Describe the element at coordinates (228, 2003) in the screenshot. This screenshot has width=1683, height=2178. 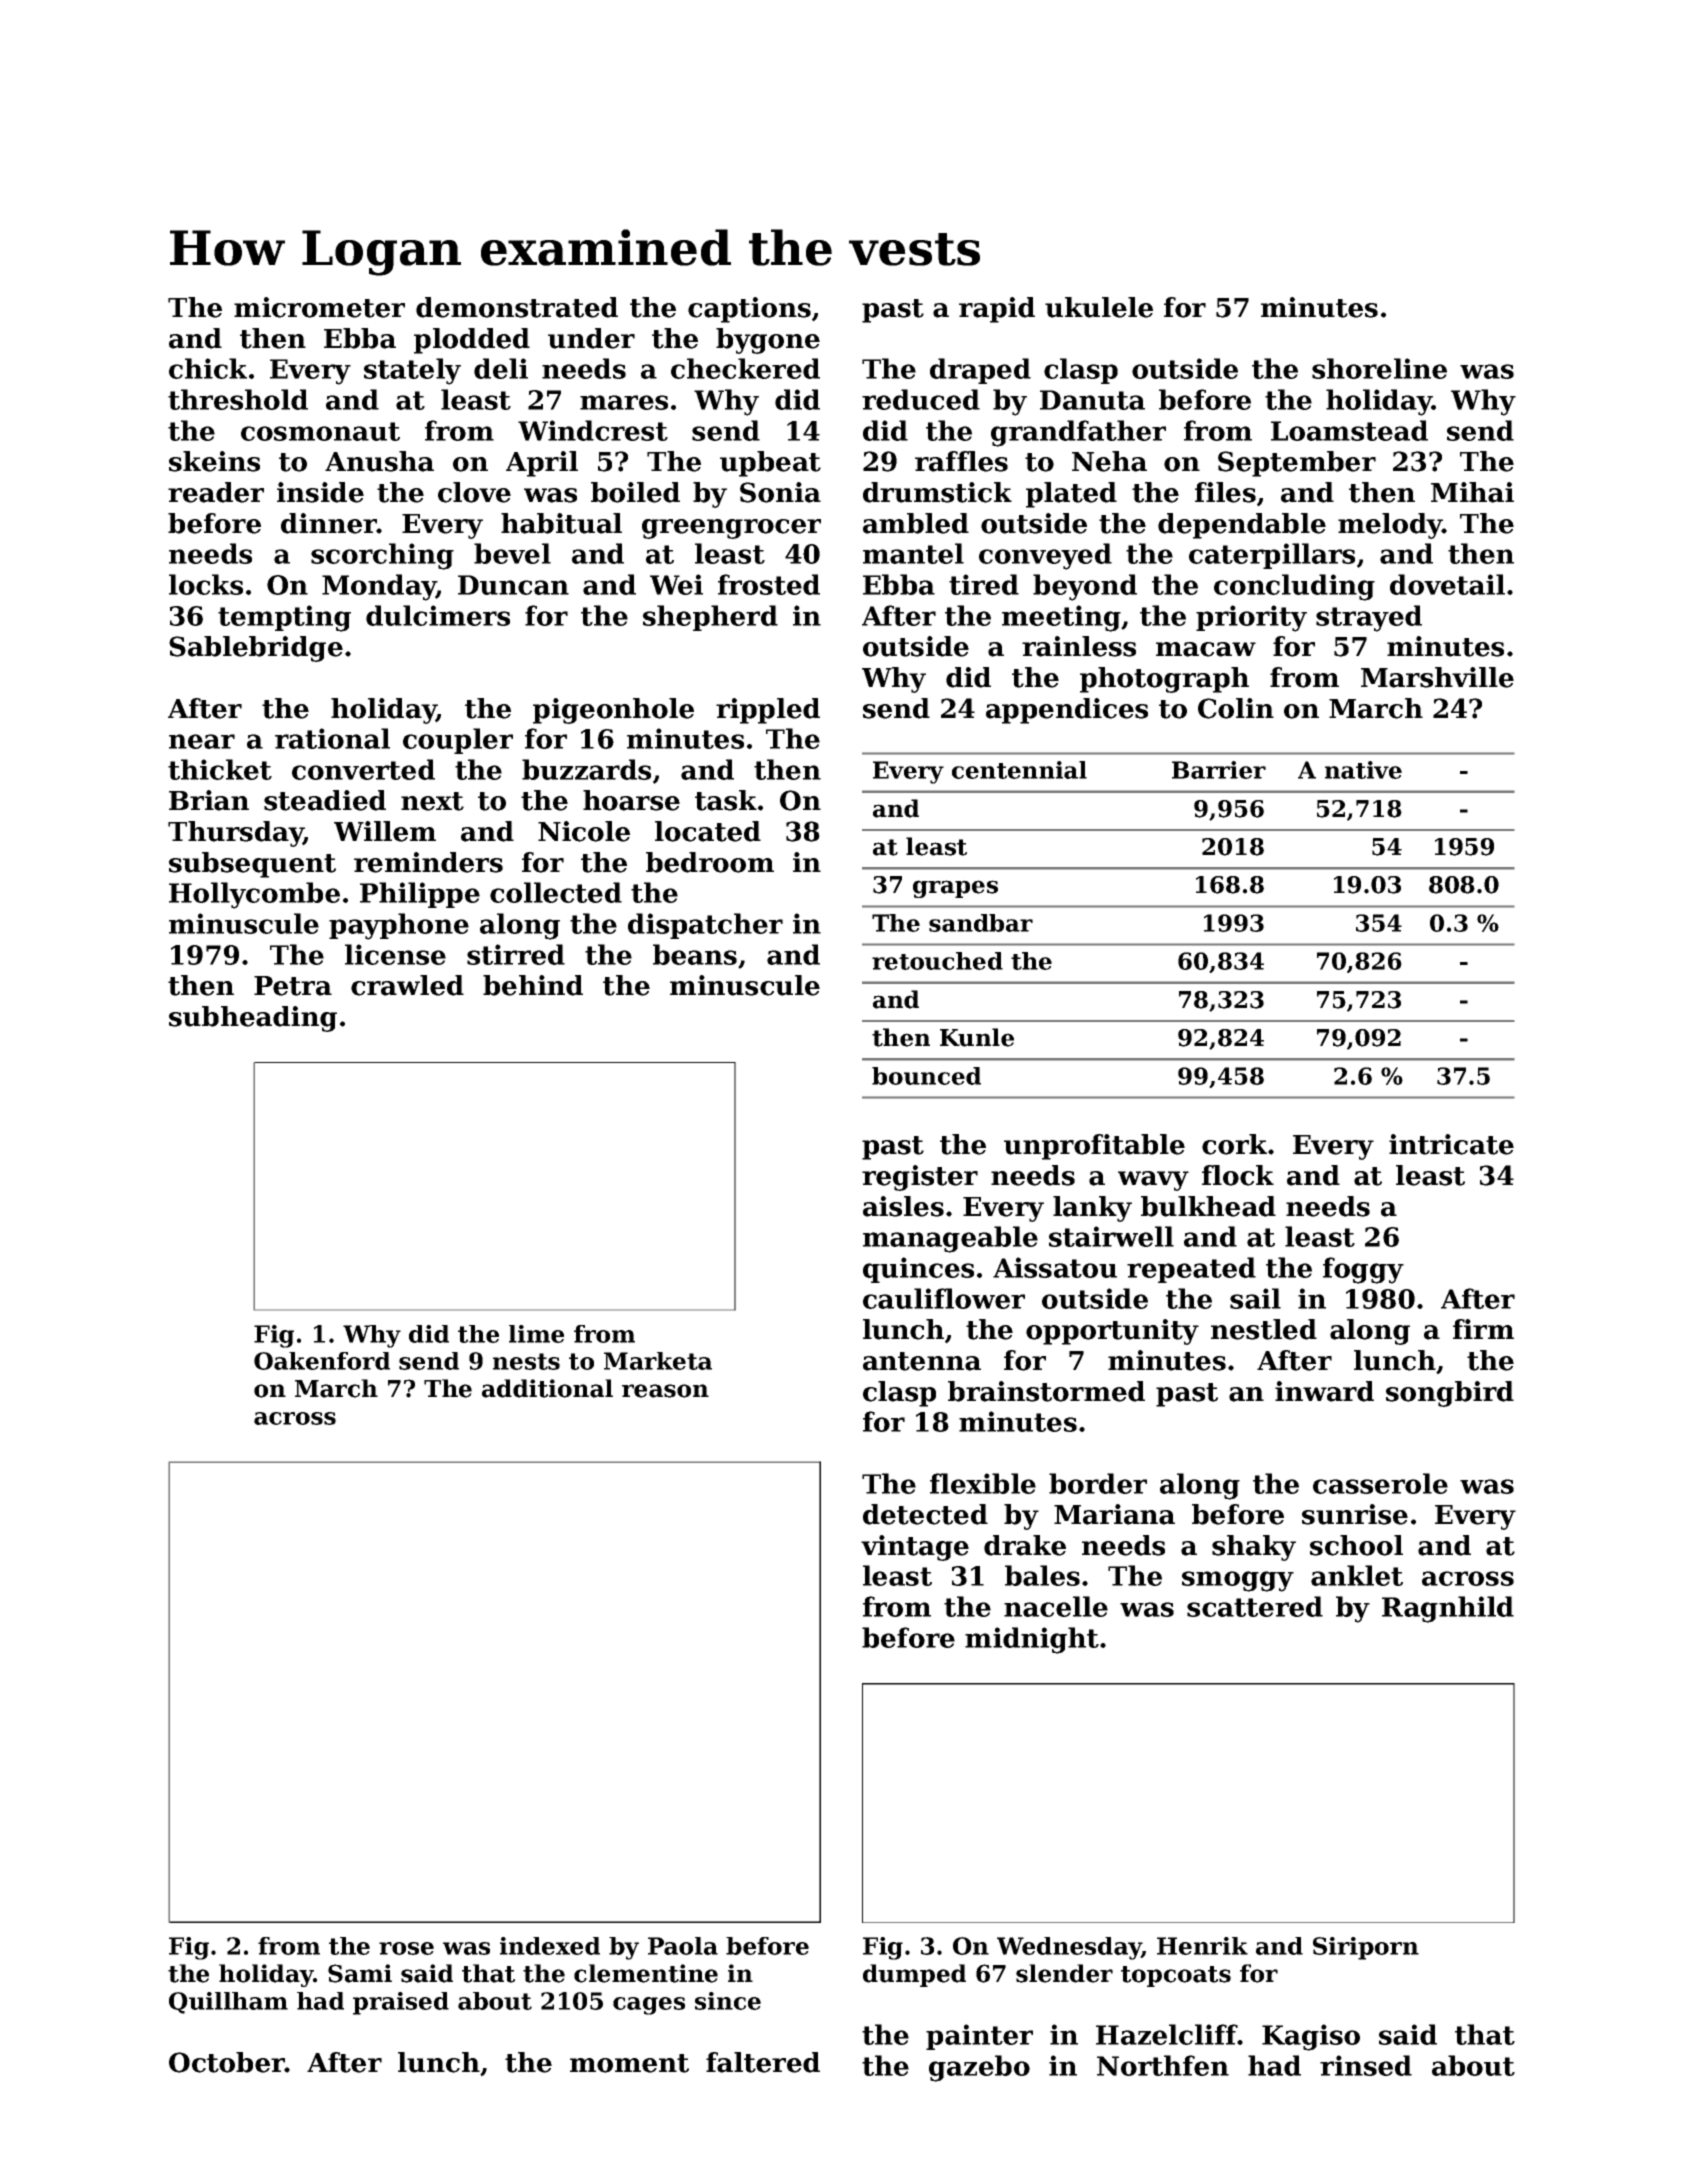
I see `Quillham` at that location.
